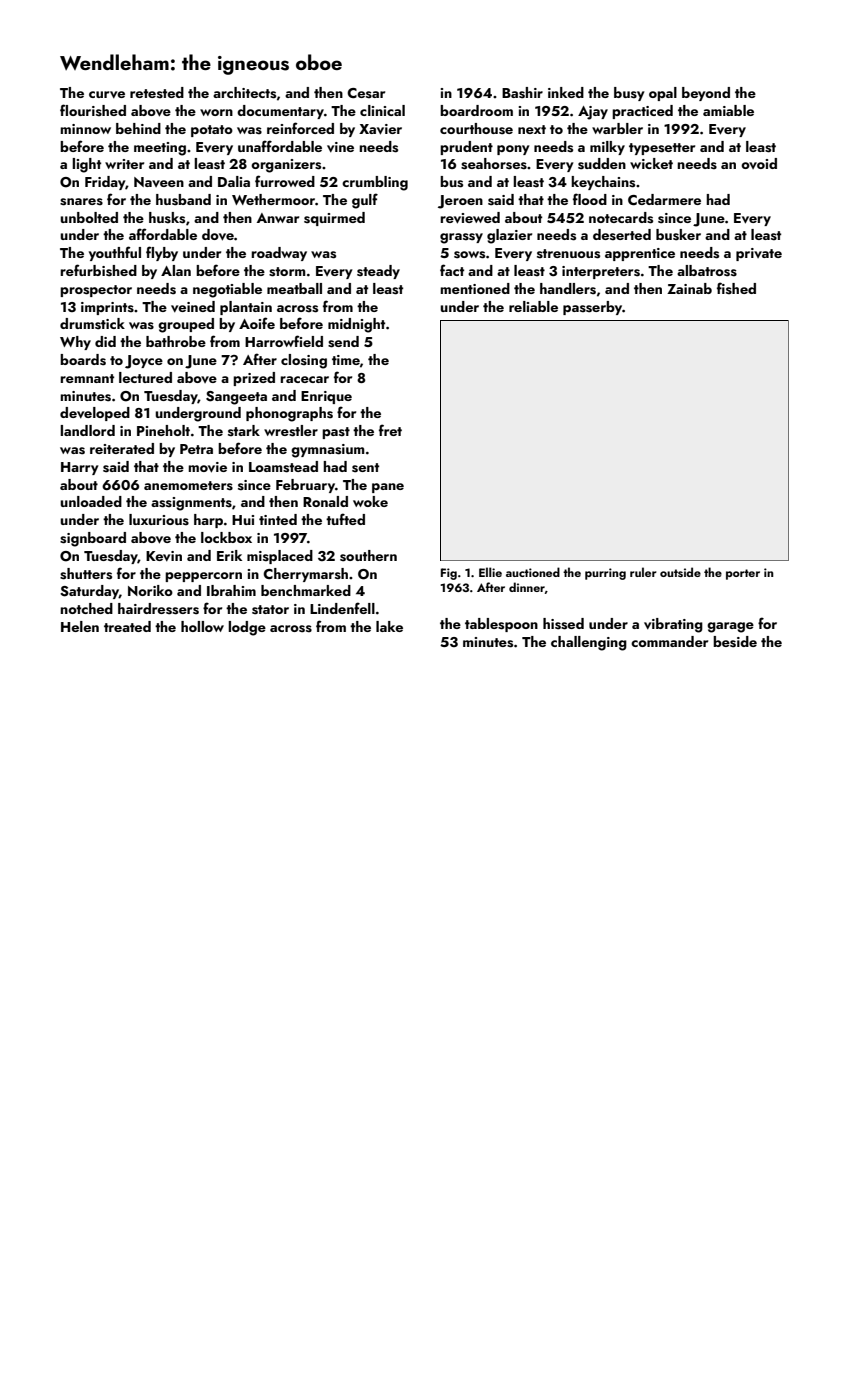 The width and height of the page is (849, 1400). I want to click on furrowed, so click(285, 181).
